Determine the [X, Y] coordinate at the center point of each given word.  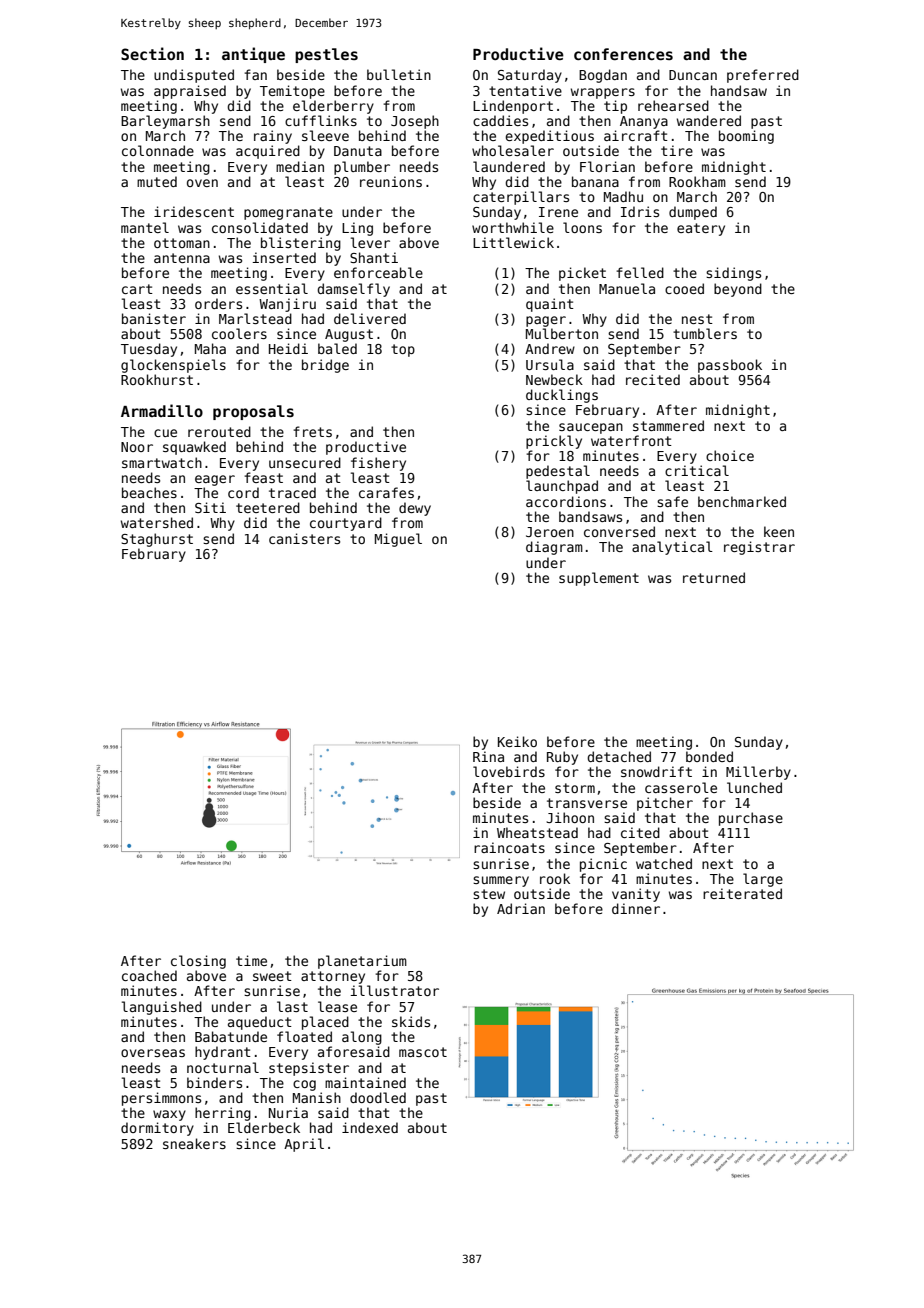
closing [198, 962]
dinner [636, 908]
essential [272, 288]
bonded [709, 756]
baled [337, 348]
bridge [325, 366]
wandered [709, 120]
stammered [668, 425]
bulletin [399, 74]
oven [202, 183]
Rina [488, 756]
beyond [738, 290]
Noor [137, 447]
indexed [370, 1127]
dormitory [157, 1129]
